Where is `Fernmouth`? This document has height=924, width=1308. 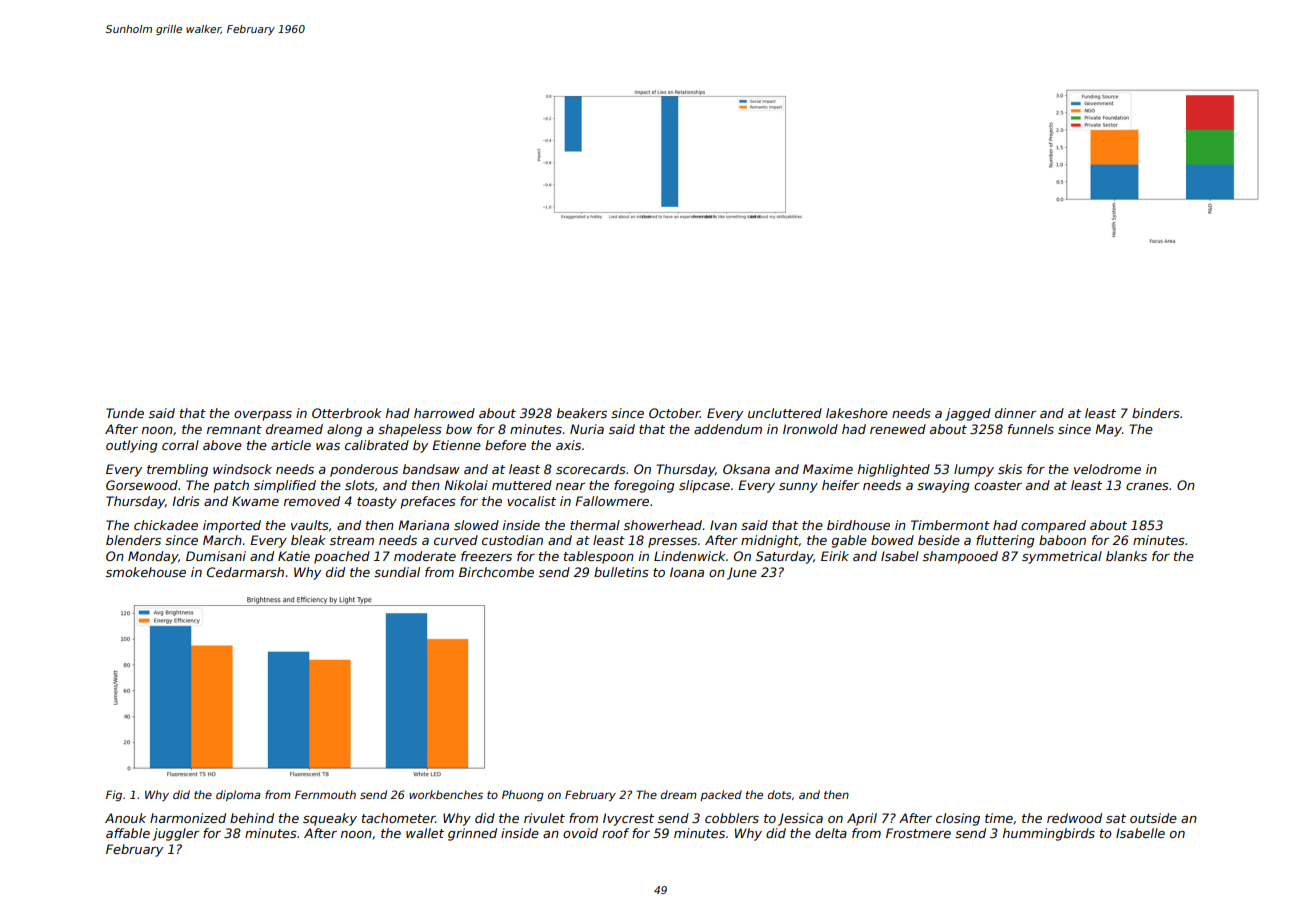
Fernmouth is located at coordinates (325, 794).
